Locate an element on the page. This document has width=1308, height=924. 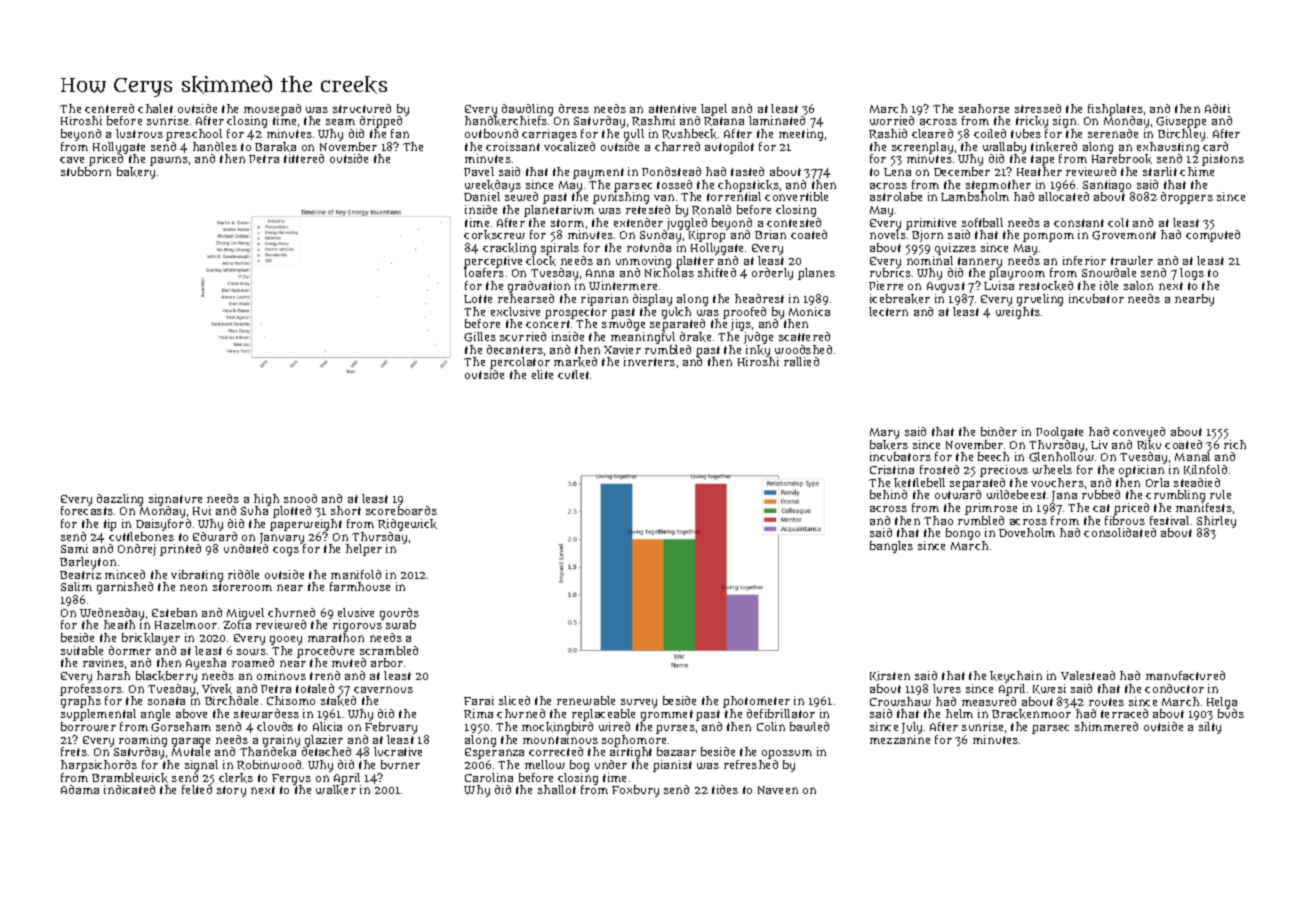
Thao is located at coordinates (938, 520).
